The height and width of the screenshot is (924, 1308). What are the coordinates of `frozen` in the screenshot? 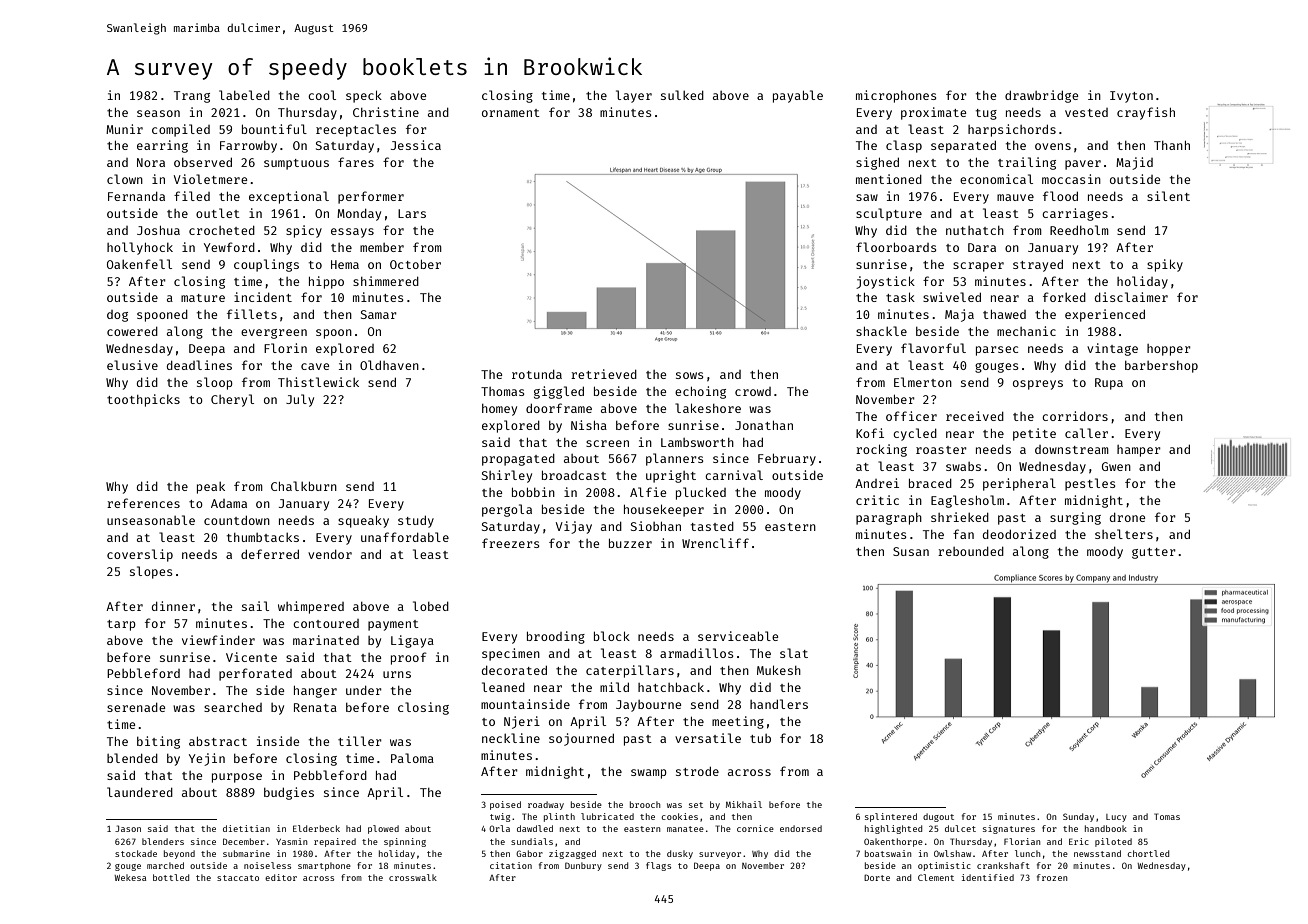 It's located at (1052, 877).
